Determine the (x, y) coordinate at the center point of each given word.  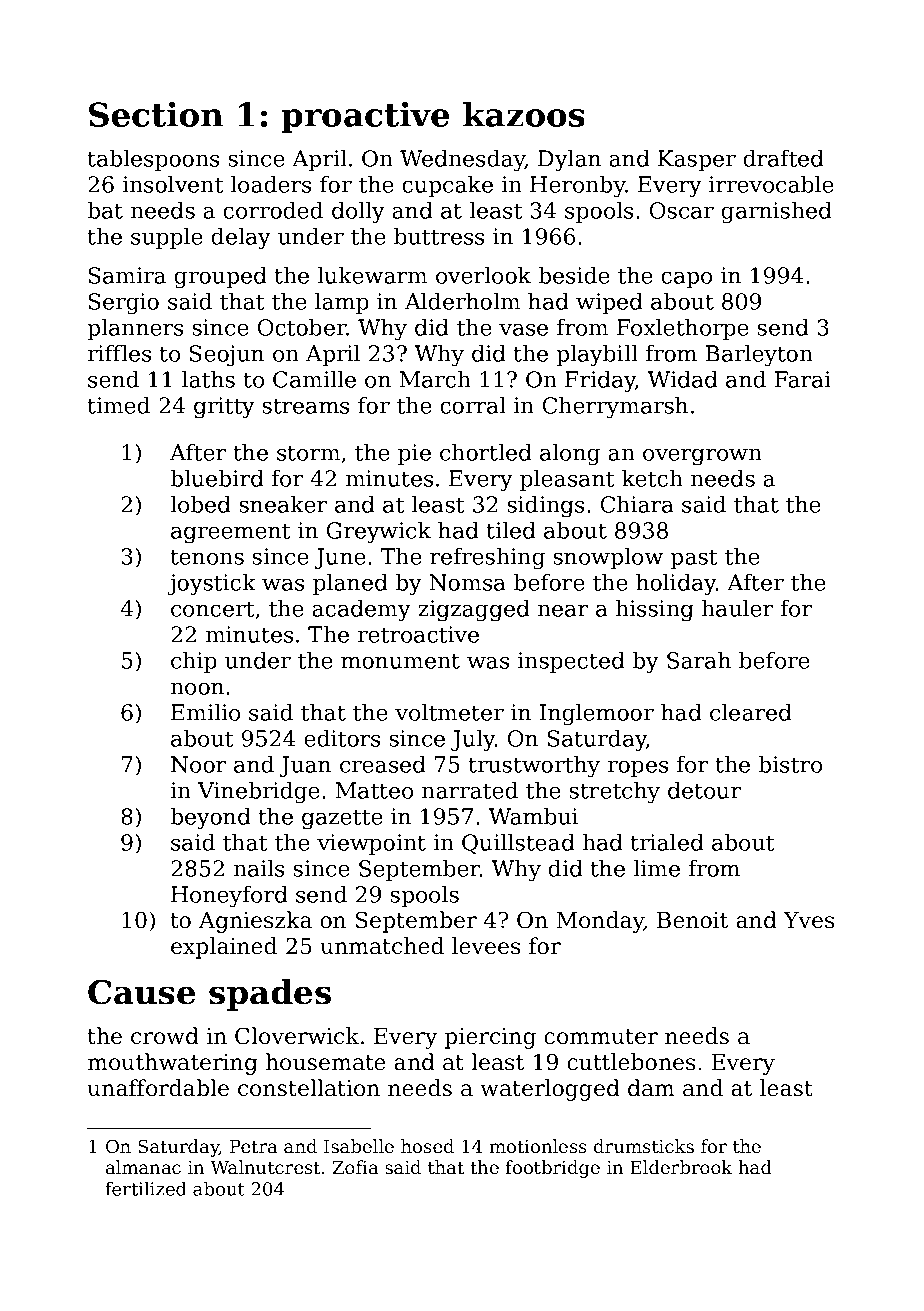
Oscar (681, 210)
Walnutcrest (265, 1167)
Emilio (205, 712)
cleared (751, 712)
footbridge (552, 1169)
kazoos (524, 114)
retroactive (418, 634)
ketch (652, 478)
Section (156, 114)
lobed (200, 504)
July (473, 741)
